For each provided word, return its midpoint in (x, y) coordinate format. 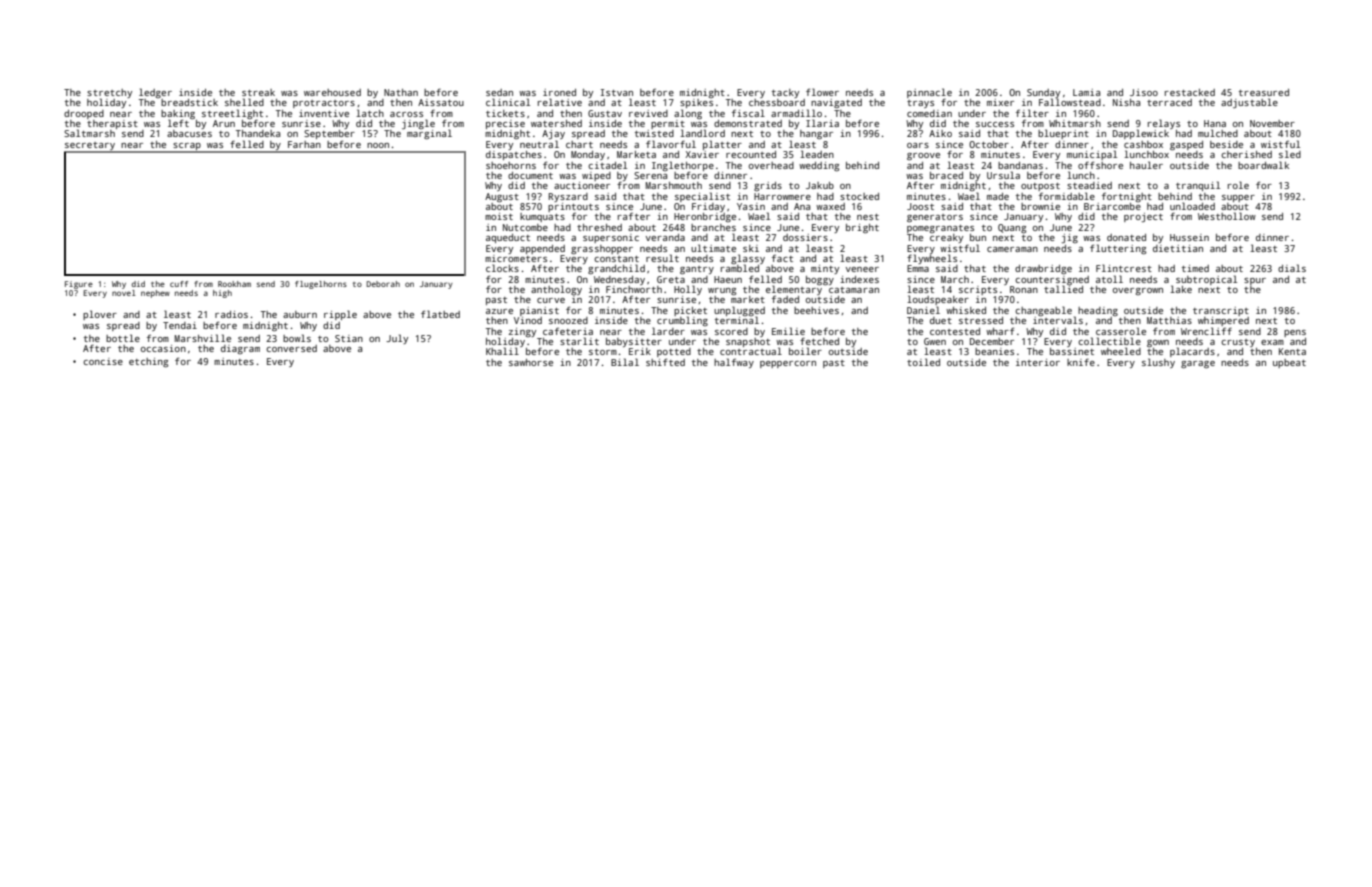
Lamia (1086, 92)
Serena (650, 175)
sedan (499, 92)
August (502, 197)
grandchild (616, 269)
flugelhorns (321, 285)
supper (1238, 198)
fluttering (1118, 249)
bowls (297, 338)
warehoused (332, 92)
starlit (579, 341)
